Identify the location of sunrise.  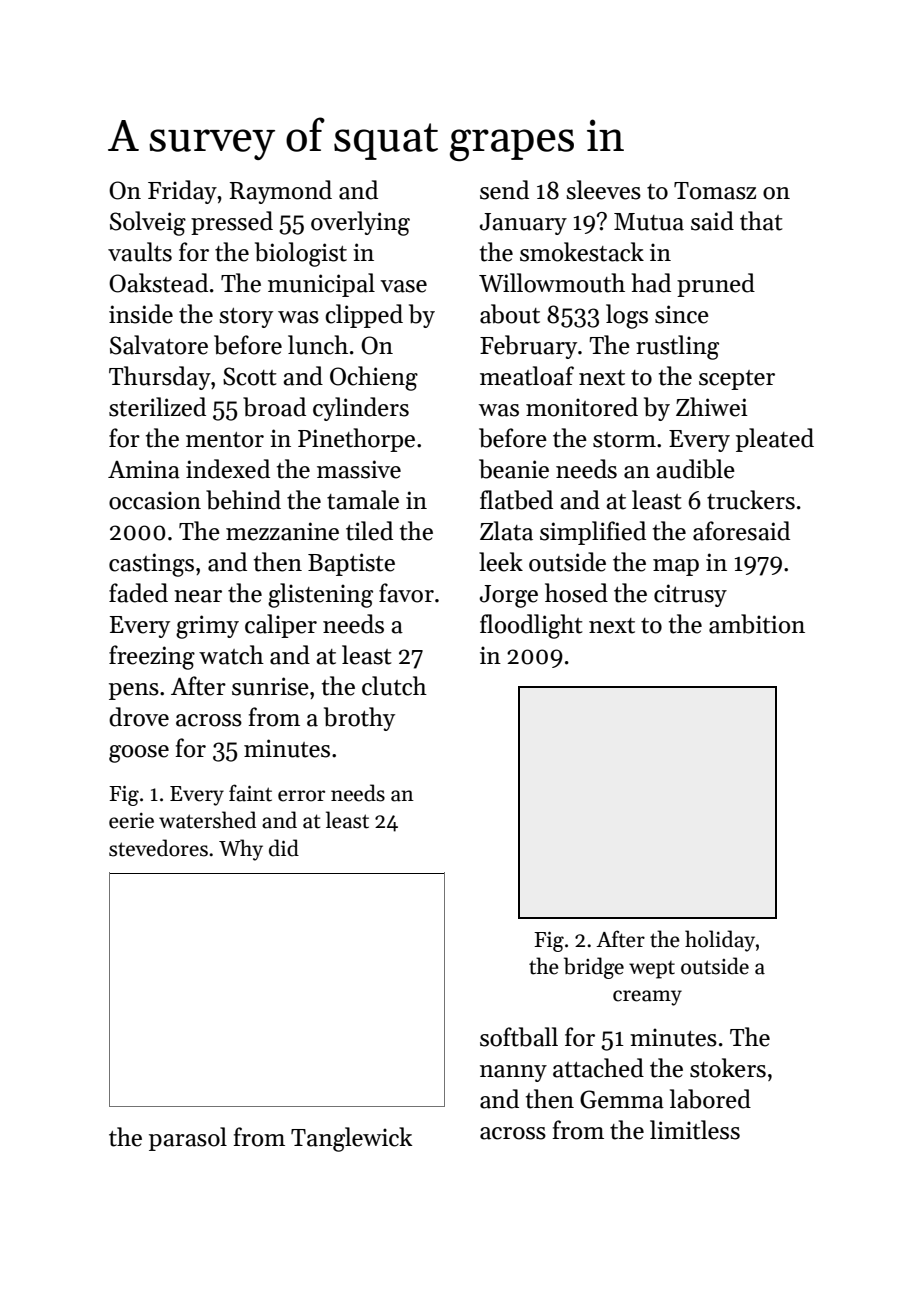
(270, 686).
